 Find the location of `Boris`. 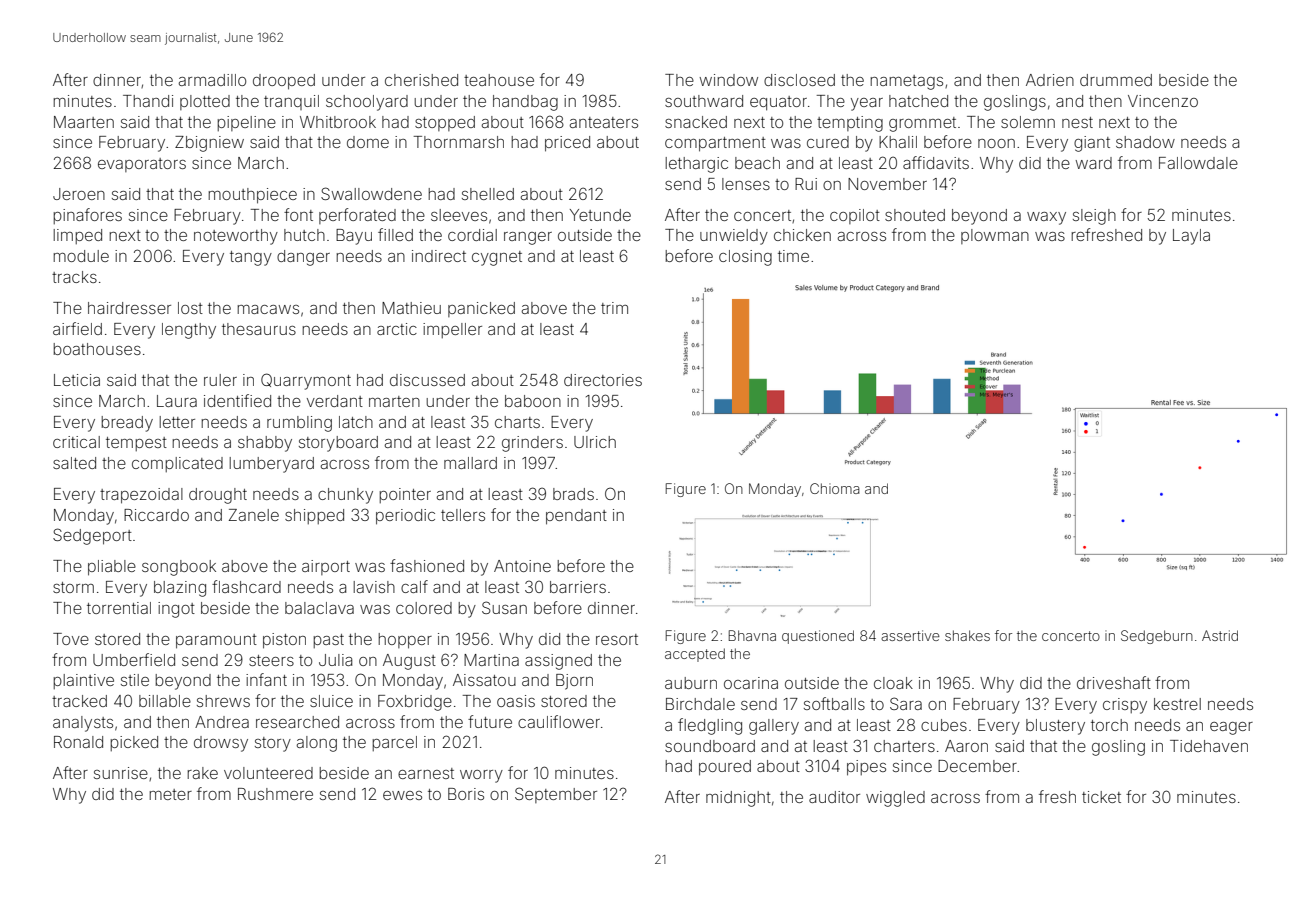

Boris is located at coordinates (466, 794).
